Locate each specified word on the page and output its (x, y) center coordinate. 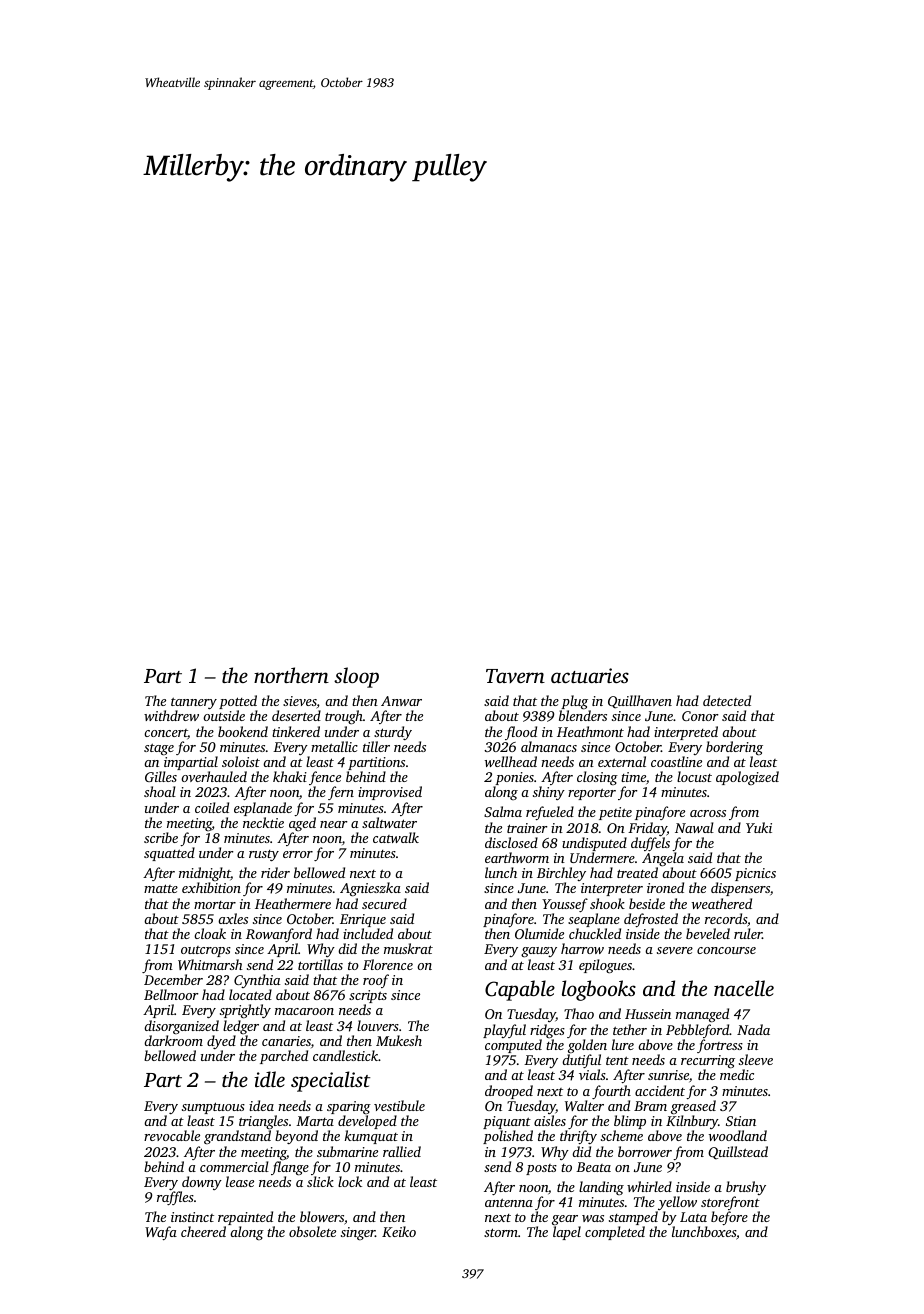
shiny (549, 793)
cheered (203, 1231)
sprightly (245, 1011)
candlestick (346, 1055)
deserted (296, 715)
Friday (647, 829)
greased (693, 1107)
